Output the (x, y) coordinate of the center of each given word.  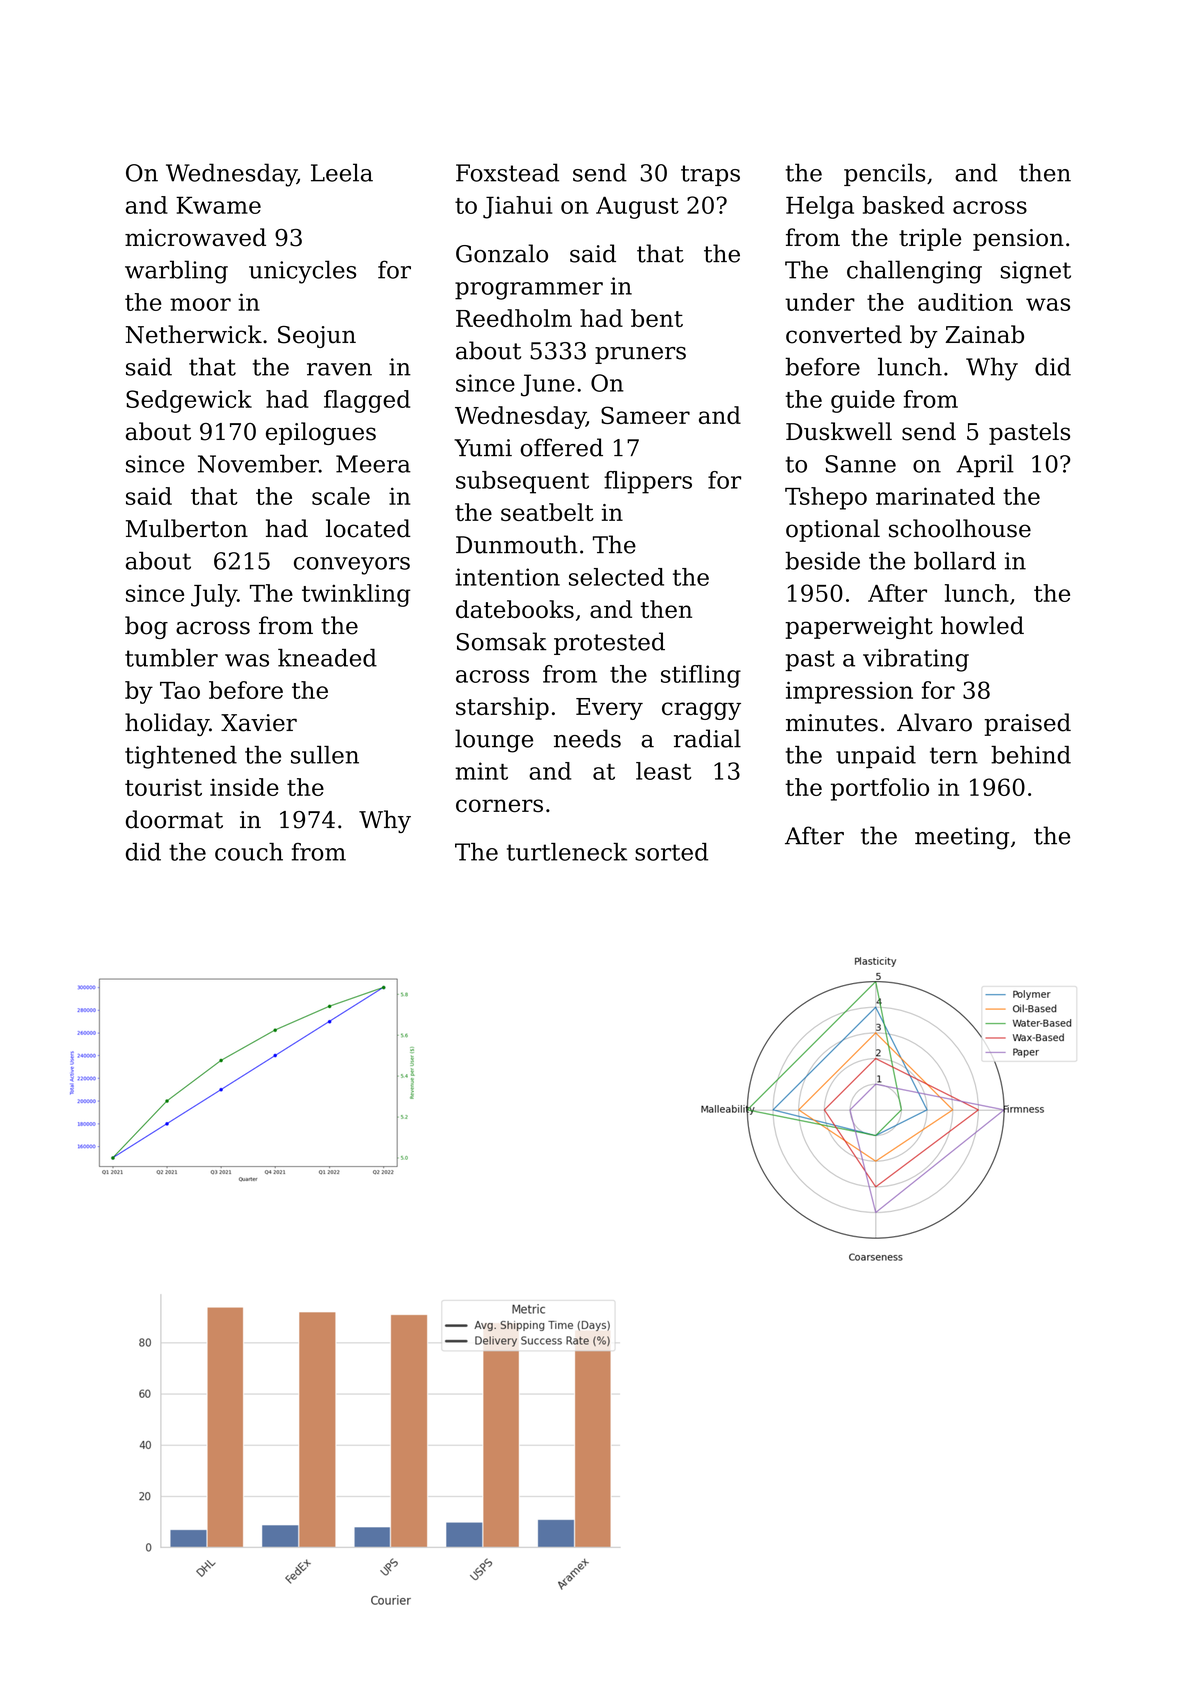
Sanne (860, 464)
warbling (176, 272)
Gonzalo (502, 253)
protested (609, 643)
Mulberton (187, 528)
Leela (342, 172)
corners (499, 805)
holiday (167, 724)
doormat (174, 819)
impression (849, 692)
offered (561, 447)
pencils (884, 174)
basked (903, 205)
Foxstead (507, 172)
